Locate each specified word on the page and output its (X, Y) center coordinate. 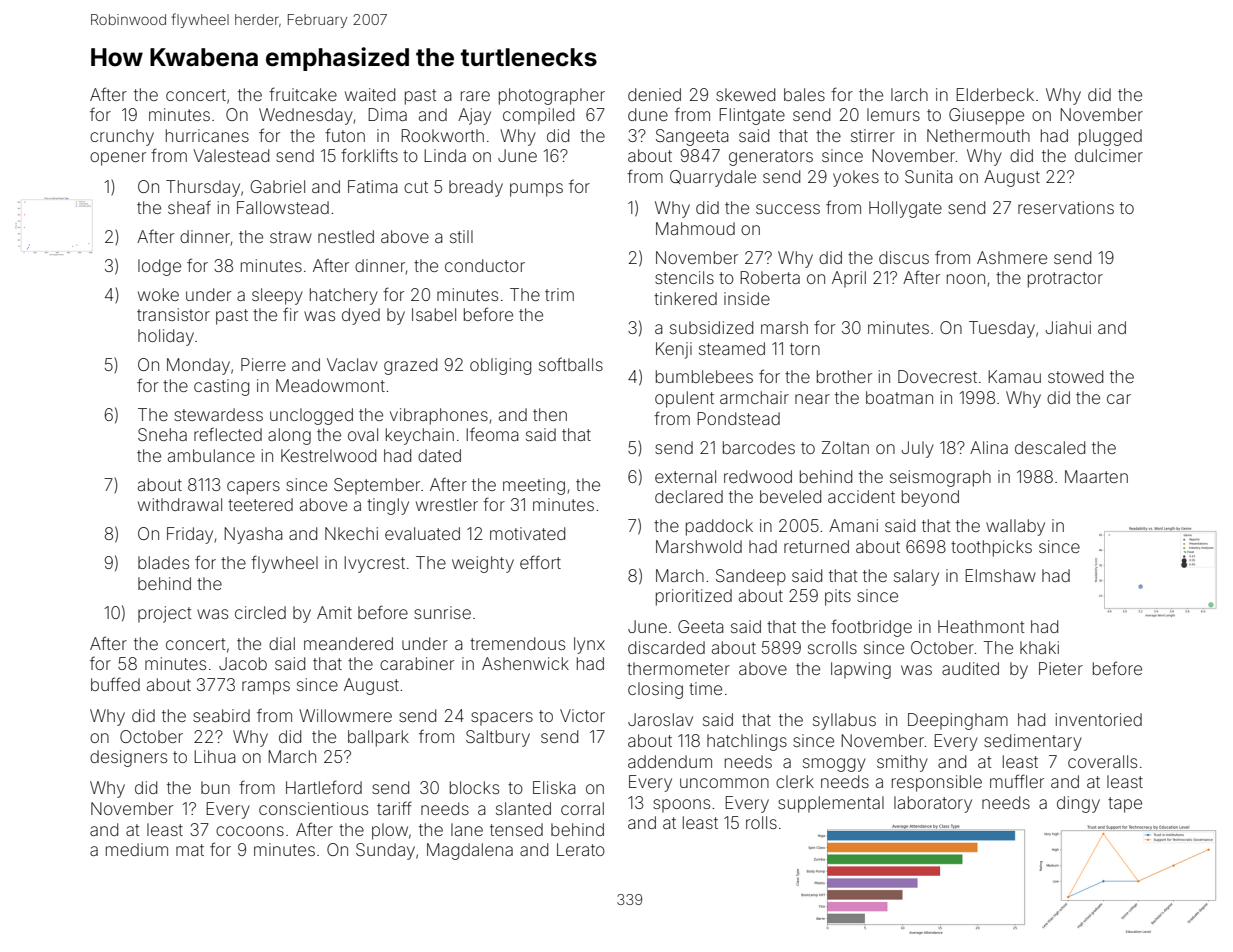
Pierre (263, 364)
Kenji (674, 350)
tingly (388, 506)
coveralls (1102, 761)
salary (916, 577)
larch (909, 94)
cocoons (250, 831)
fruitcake (303, 94)
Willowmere (345, 715)
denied (654, 94)
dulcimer (1109, 155)
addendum (670, 761)
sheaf (189, 207)
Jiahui (1068, 327)
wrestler (447, 504)
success (788, 209)
